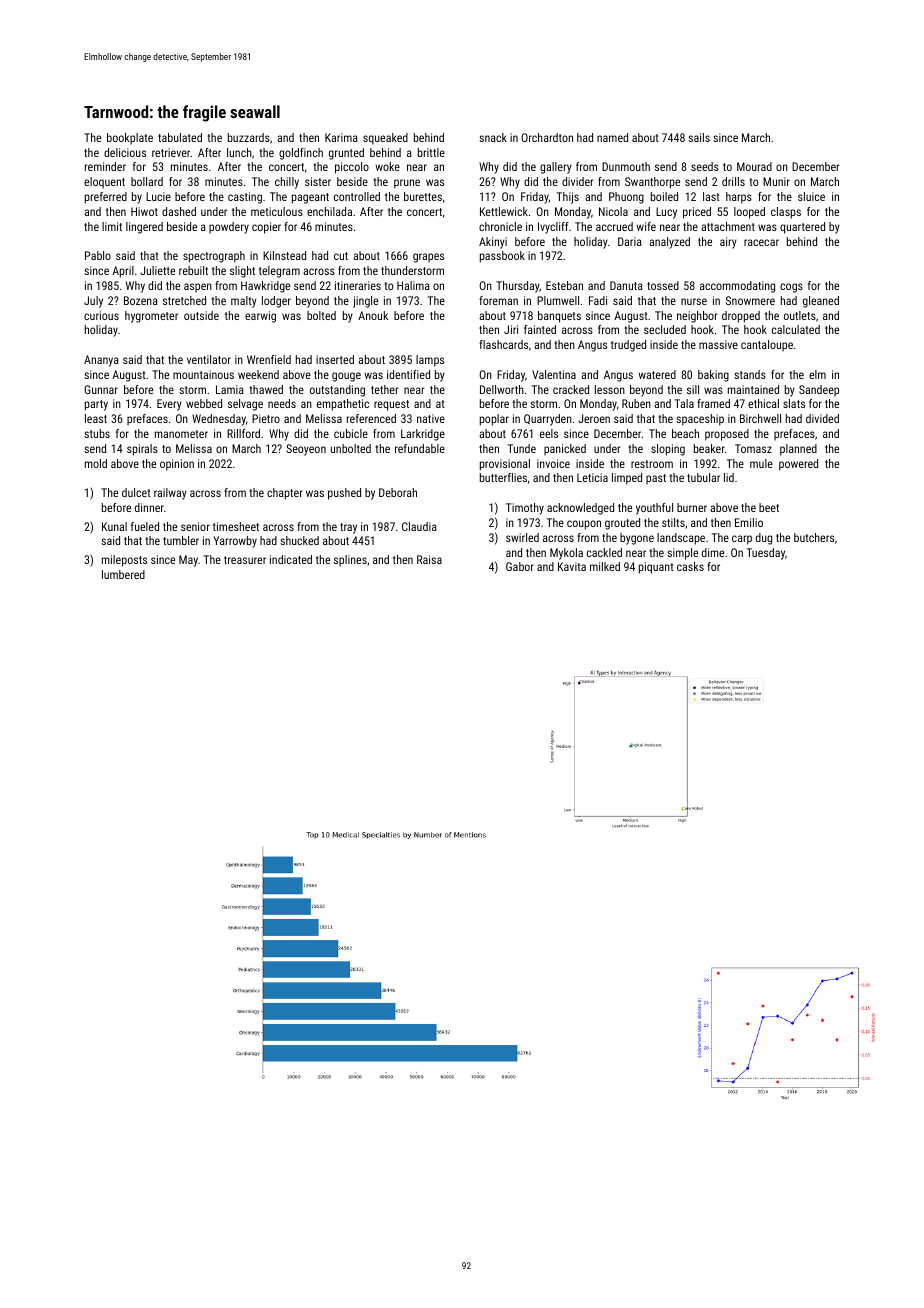  I want to click on seeds, so click(705, 166).
